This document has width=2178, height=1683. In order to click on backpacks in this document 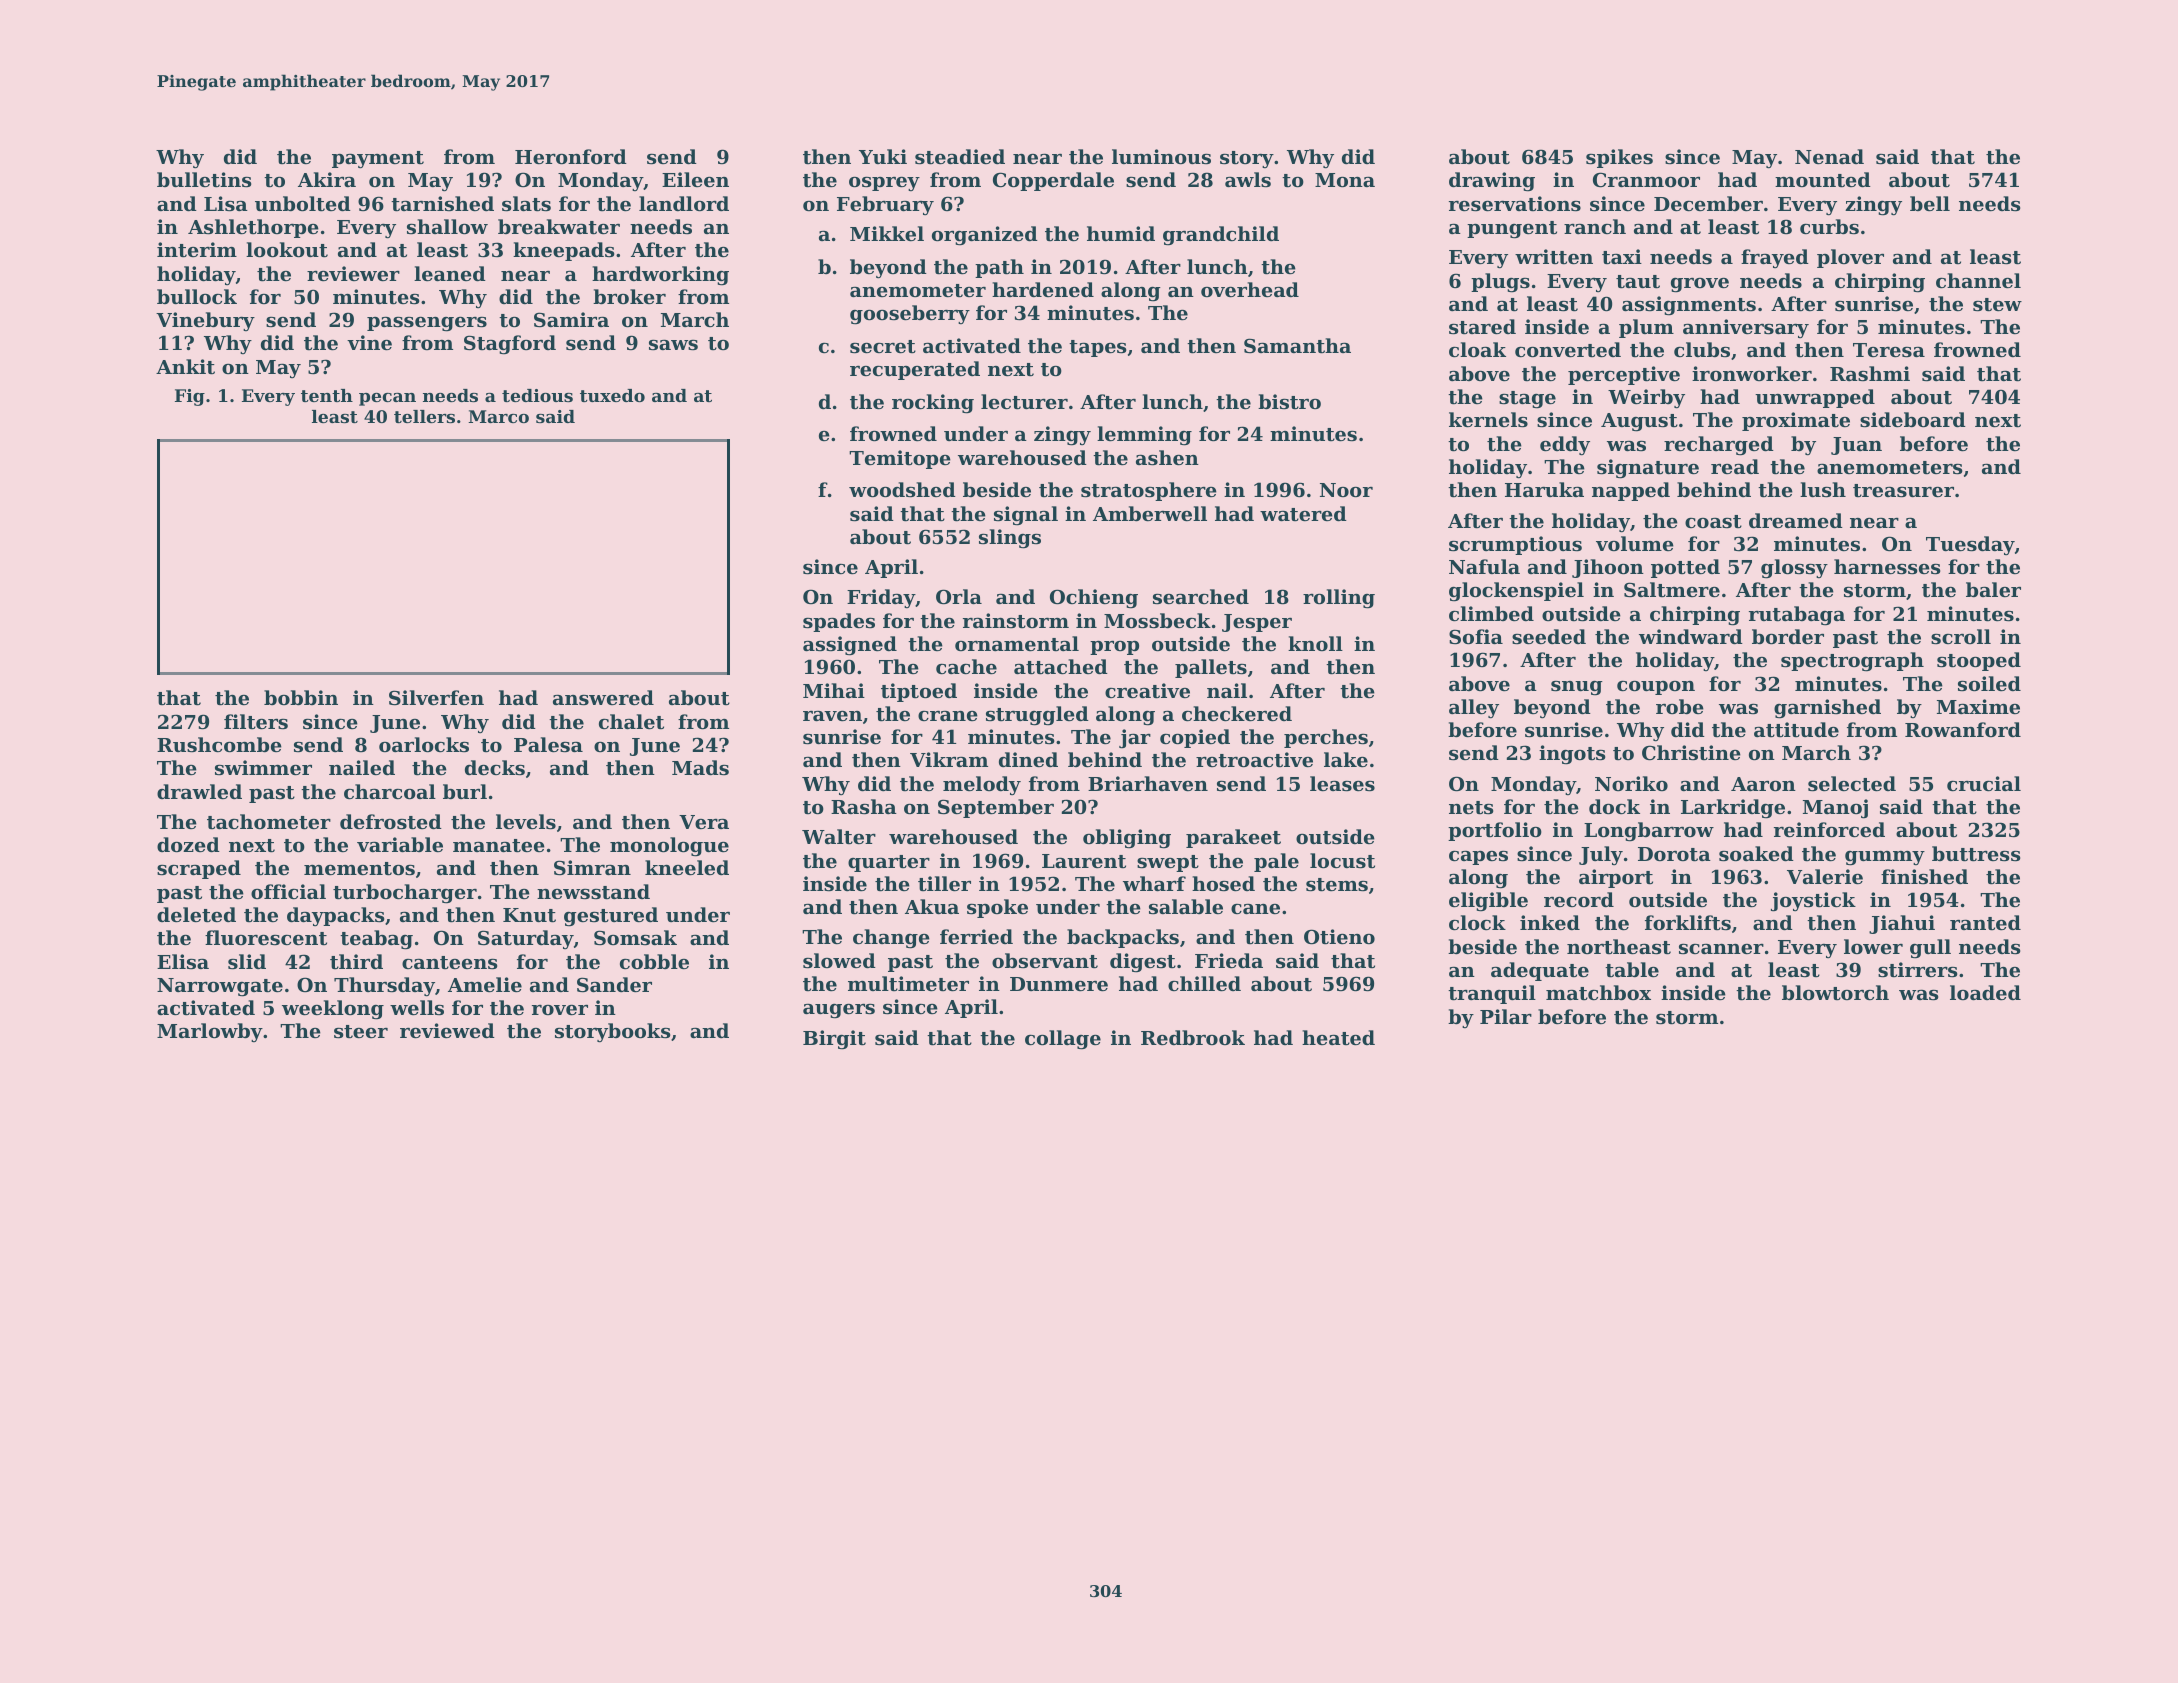, I will do `click(1123, 938)`.
